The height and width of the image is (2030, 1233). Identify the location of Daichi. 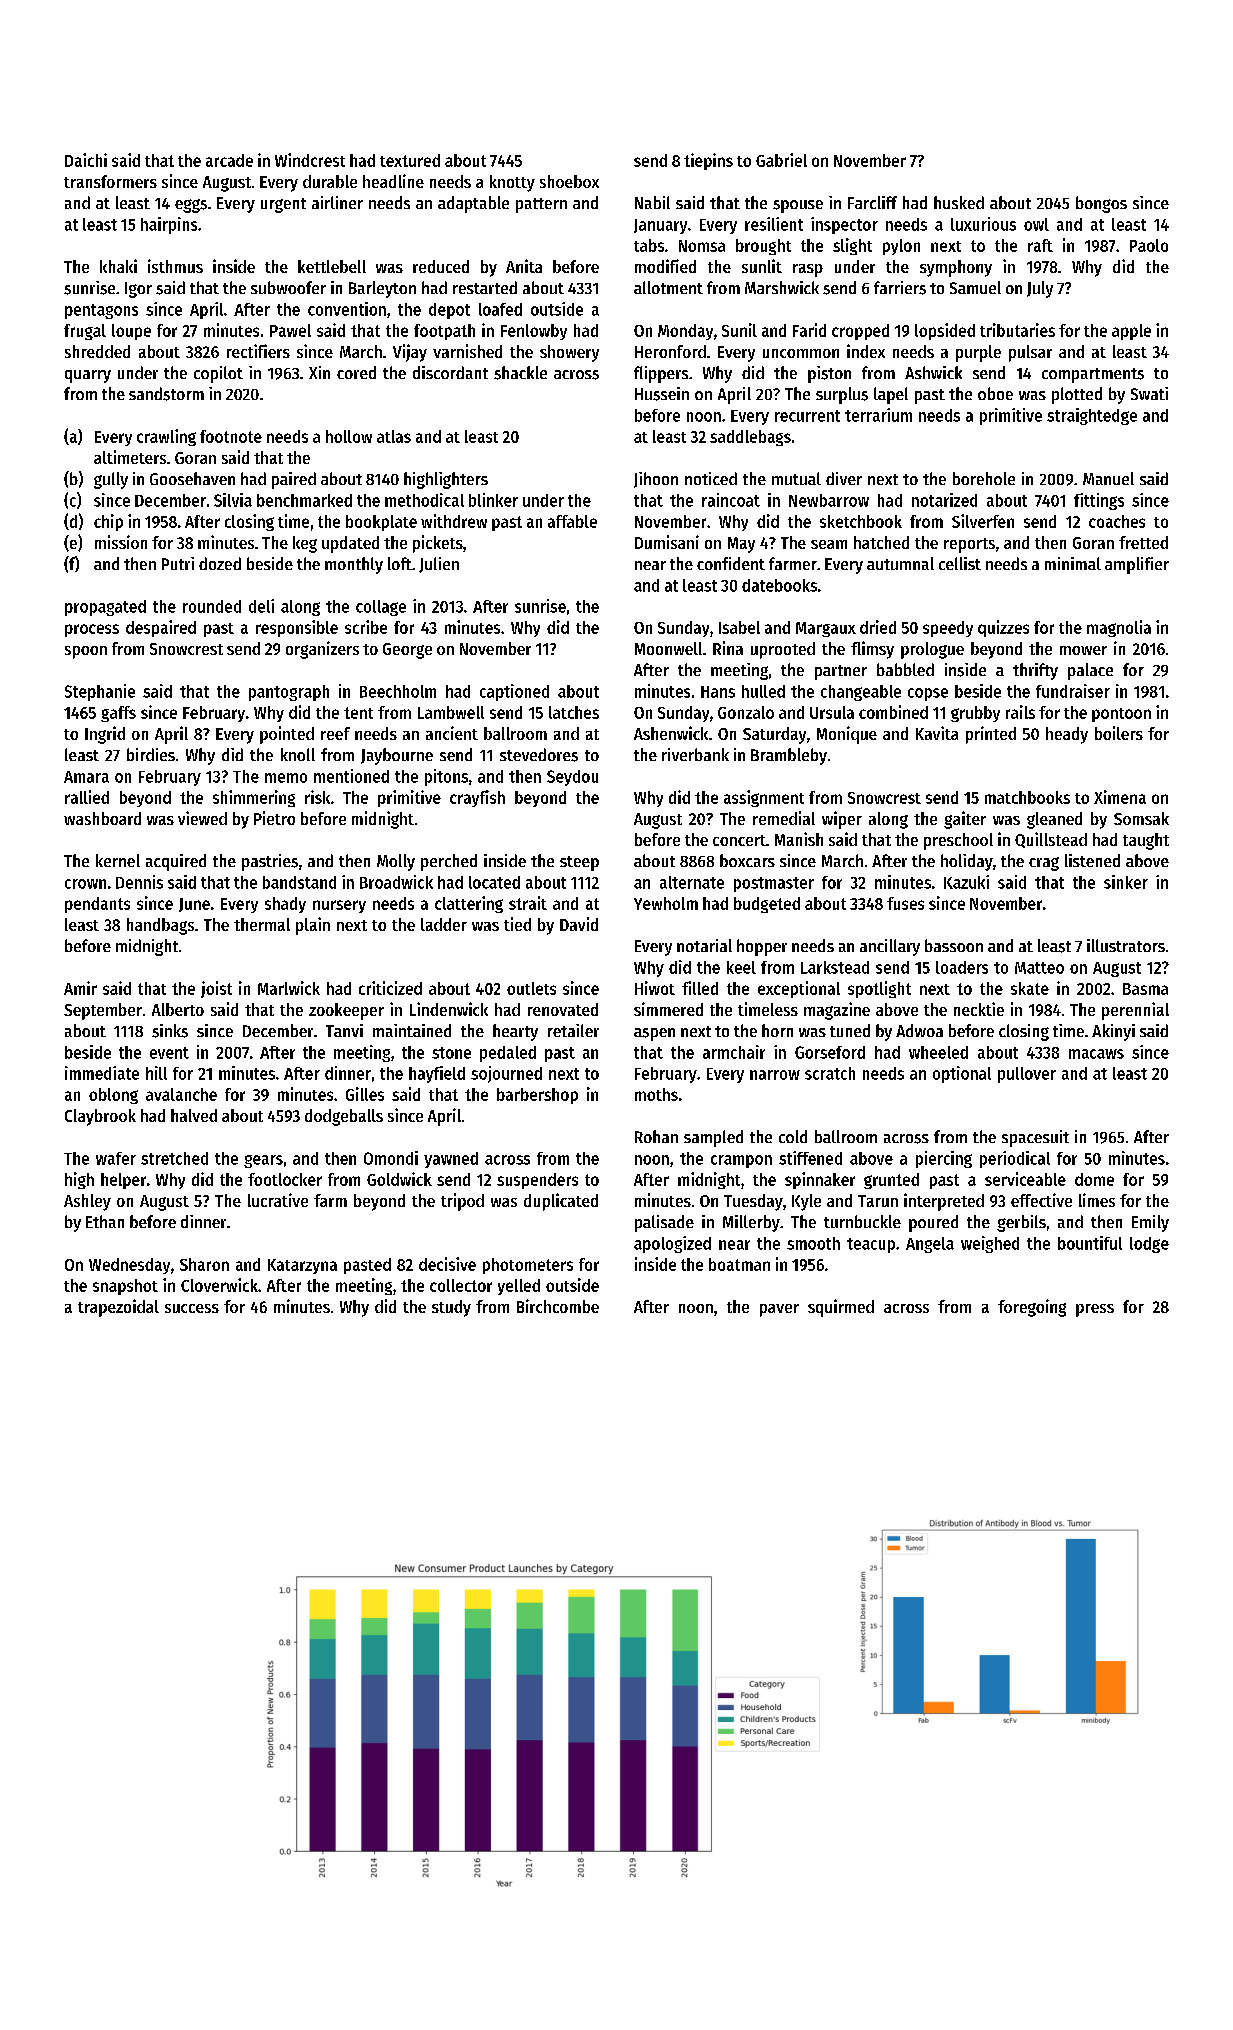
(86, 160).
